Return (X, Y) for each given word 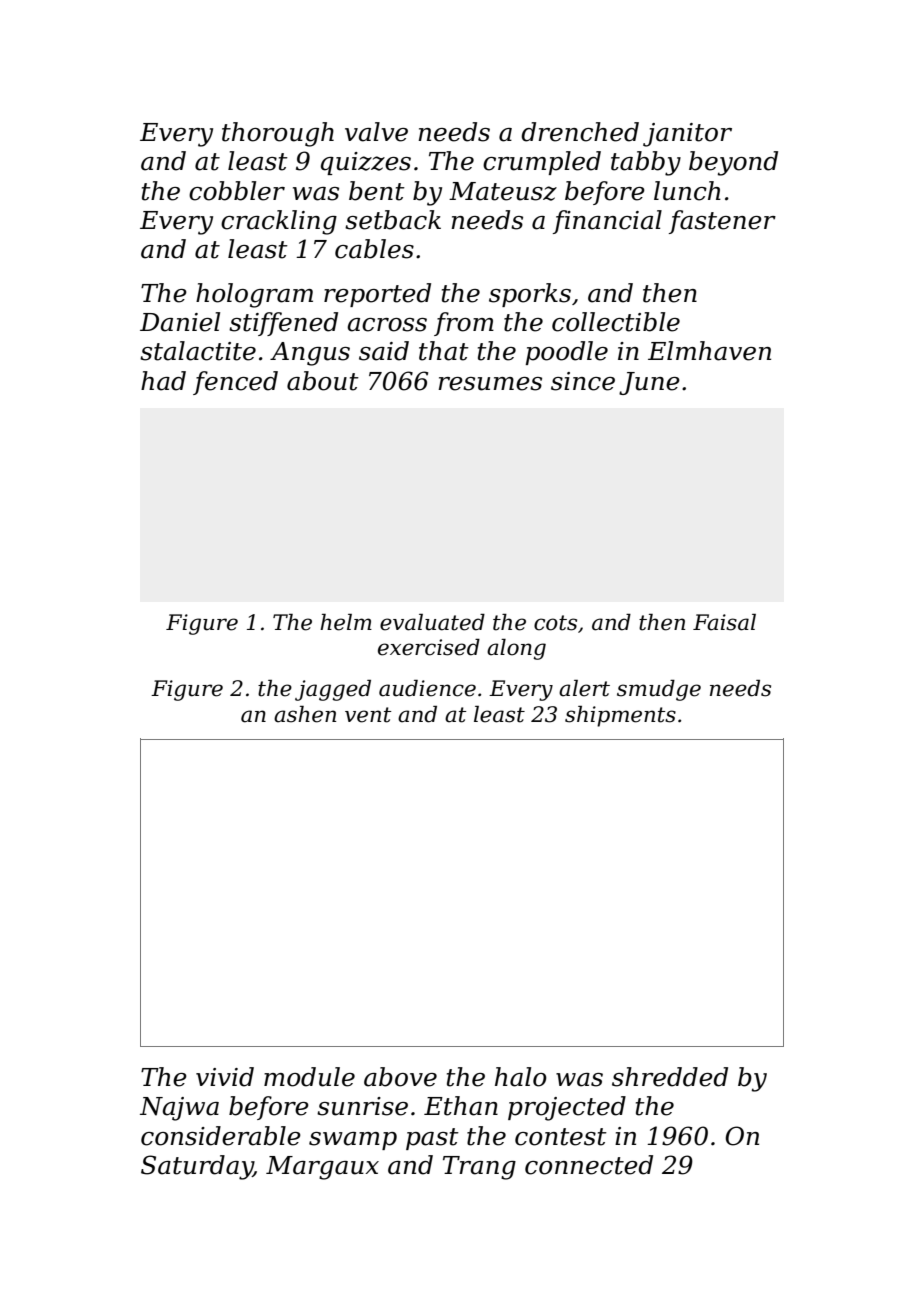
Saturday (197, 1167)
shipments (620, 716)
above (400, 1077)
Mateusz (503, 191)
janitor (687, 135)
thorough (278, 134)
